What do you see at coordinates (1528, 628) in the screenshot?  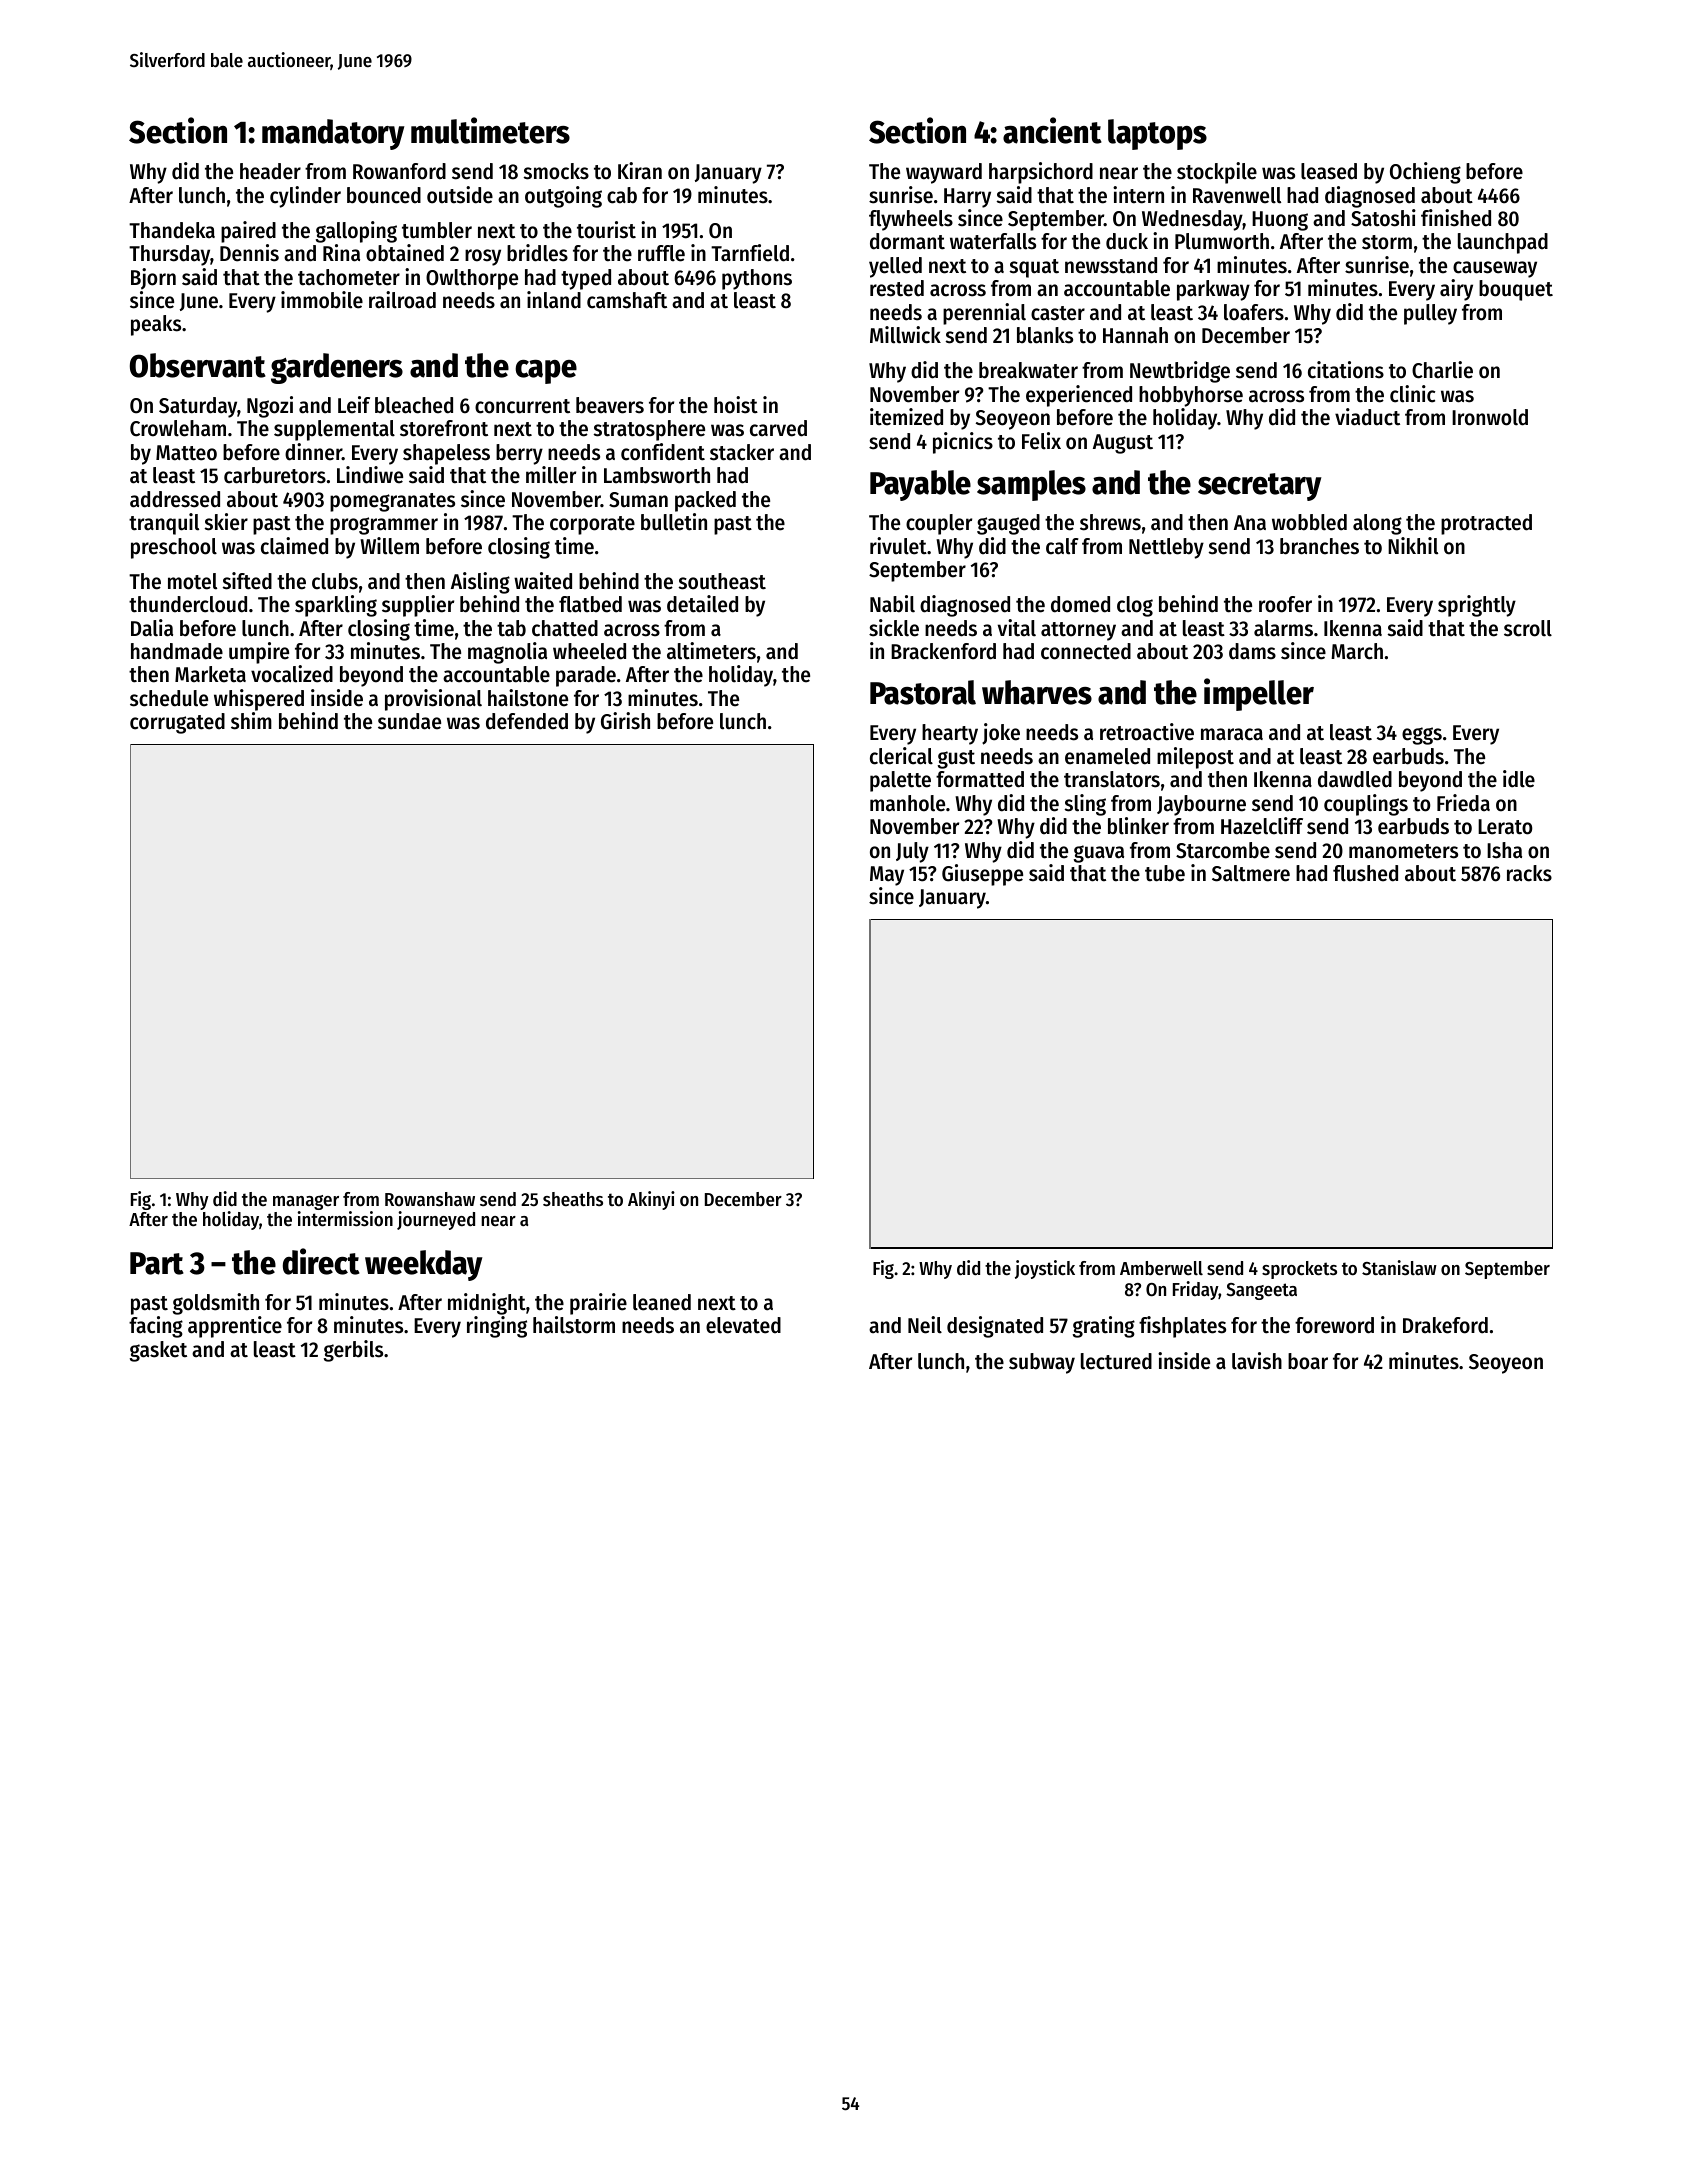 I see `scroll` at bounding box center [1528, 628].
